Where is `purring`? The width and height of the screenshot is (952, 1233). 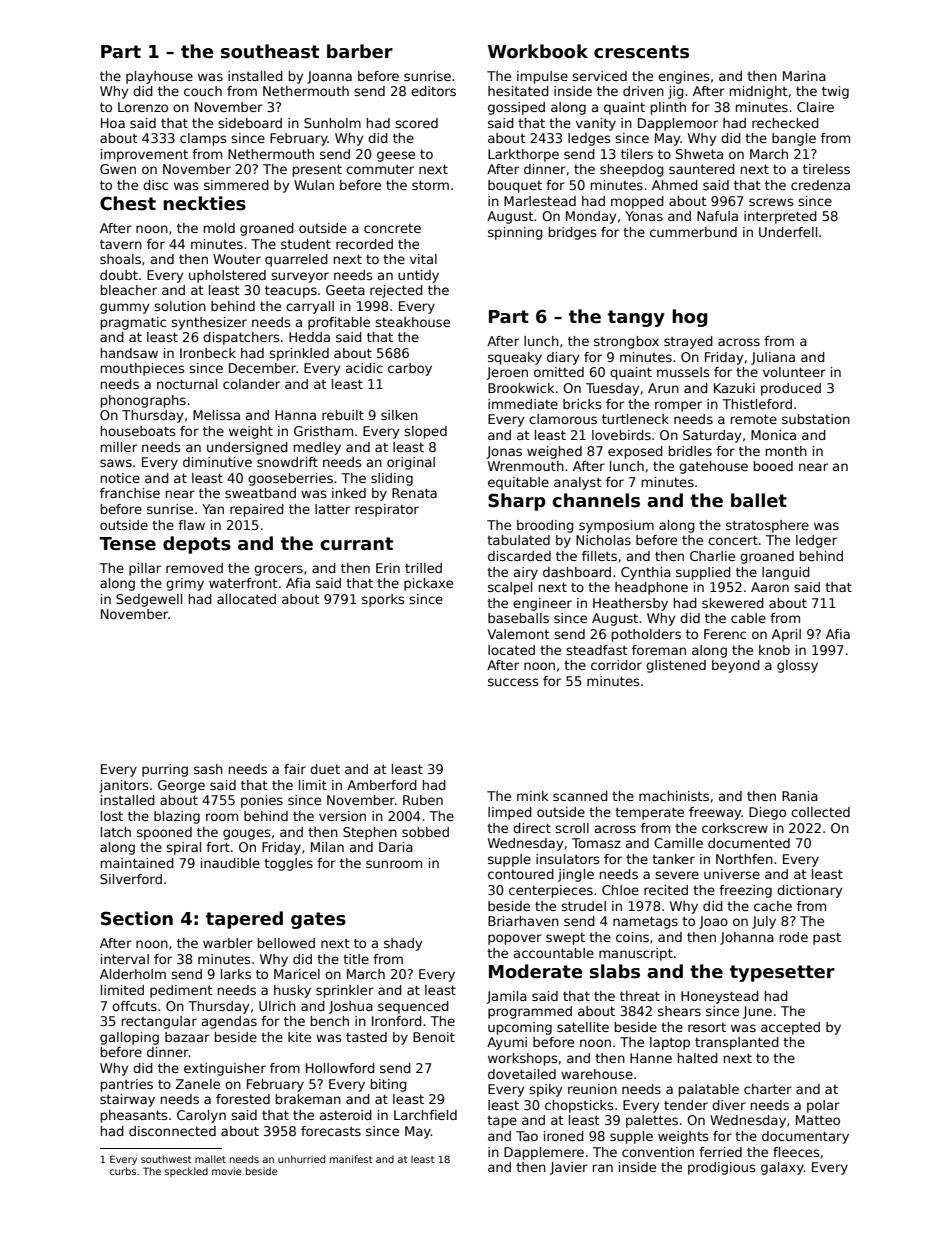
purring is located at coordinates (165, 770).
